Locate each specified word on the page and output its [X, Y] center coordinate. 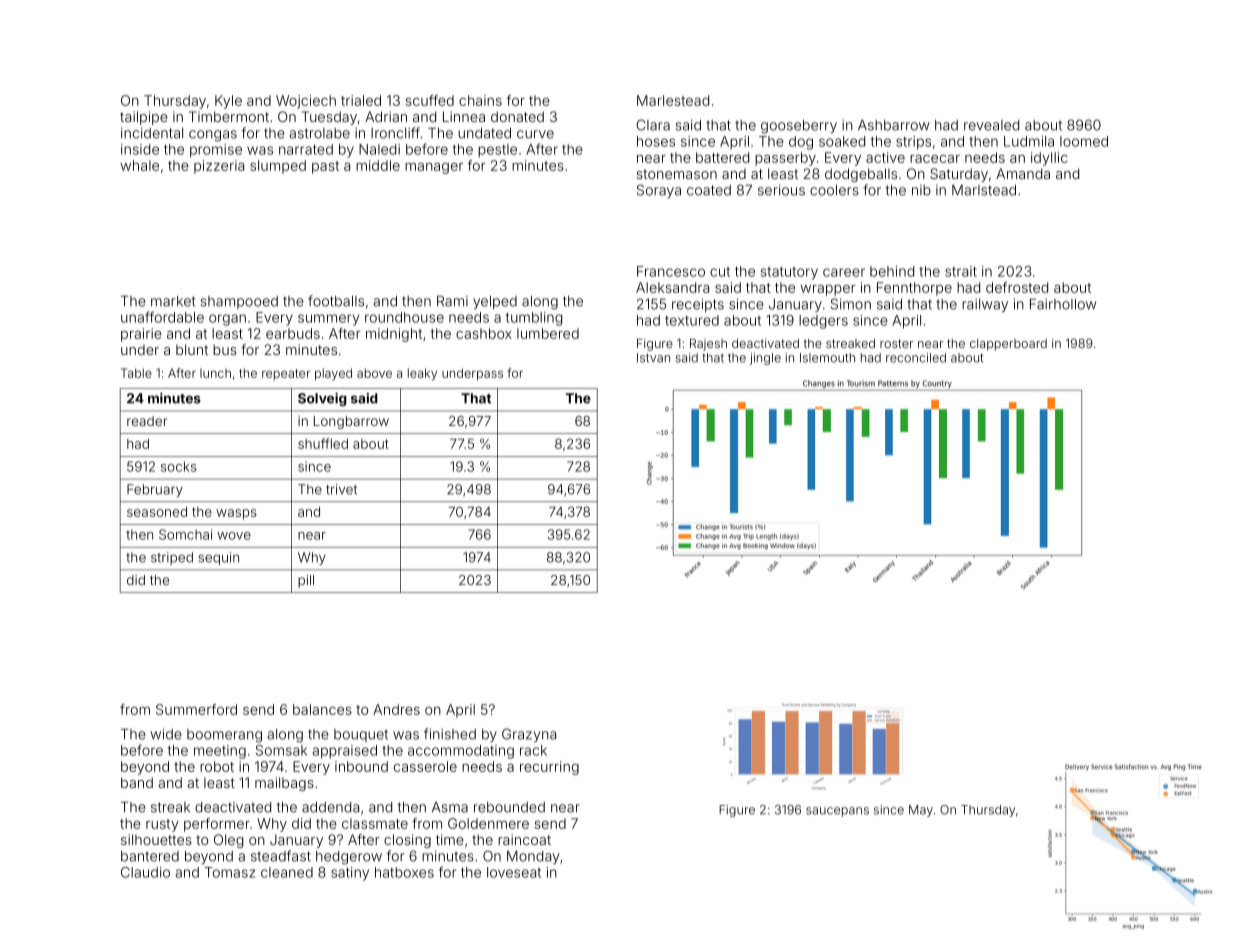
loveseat [514, 872]
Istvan [653, 358]
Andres [396, 709]
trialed [361, 100]
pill [306, 581]
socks [179, 466]
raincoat [524, 839]
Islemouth [827, 358]
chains [480, 100]
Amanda [1023, 173]
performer [217, 825]
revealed [991, 125]
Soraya [659, 191]
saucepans [837, 812]
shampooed [239, 302]
